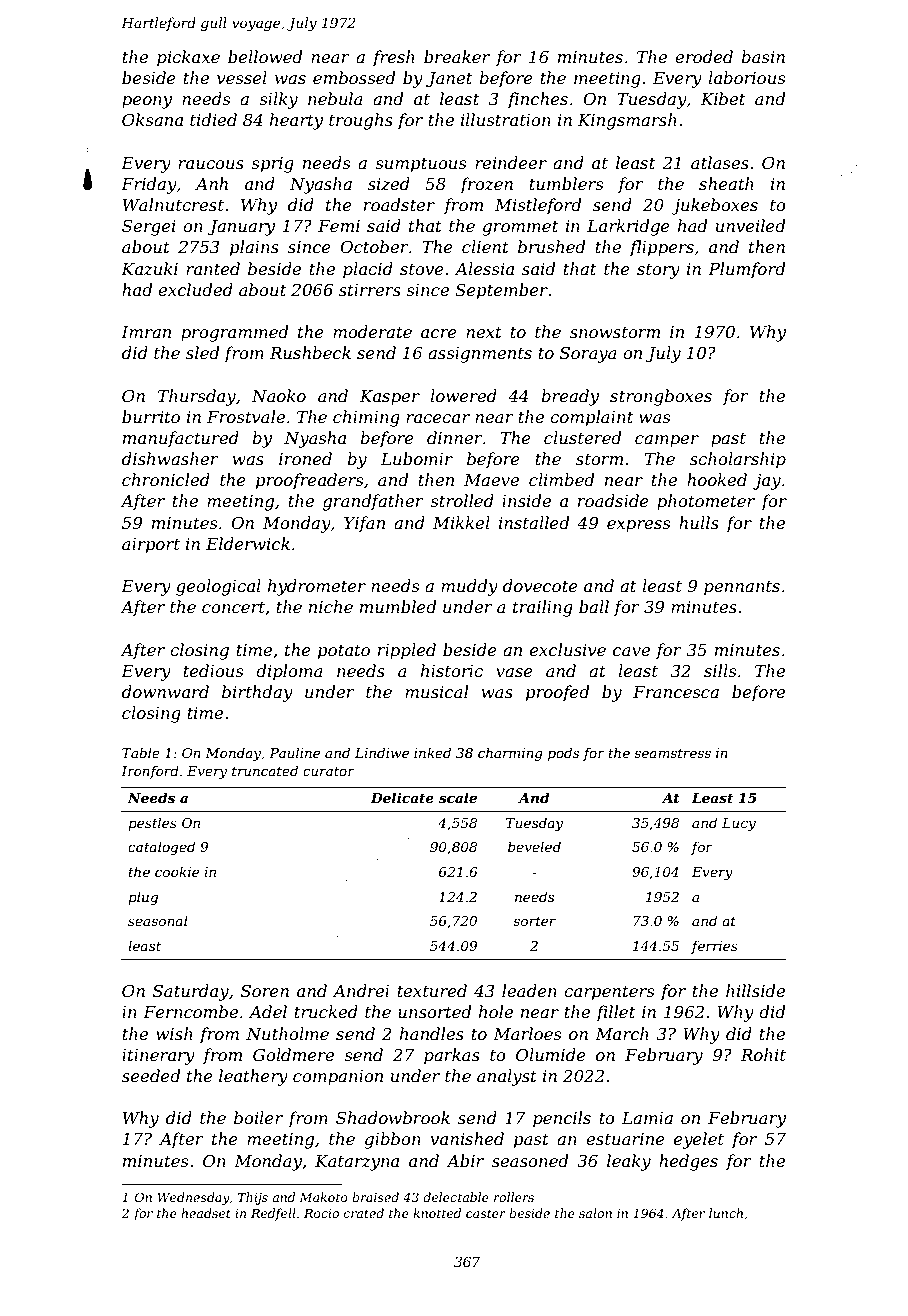  What do you see at coordinates (206, 1213) in the screenshot?
I see `headset` at bounding box center [206, 1213].
